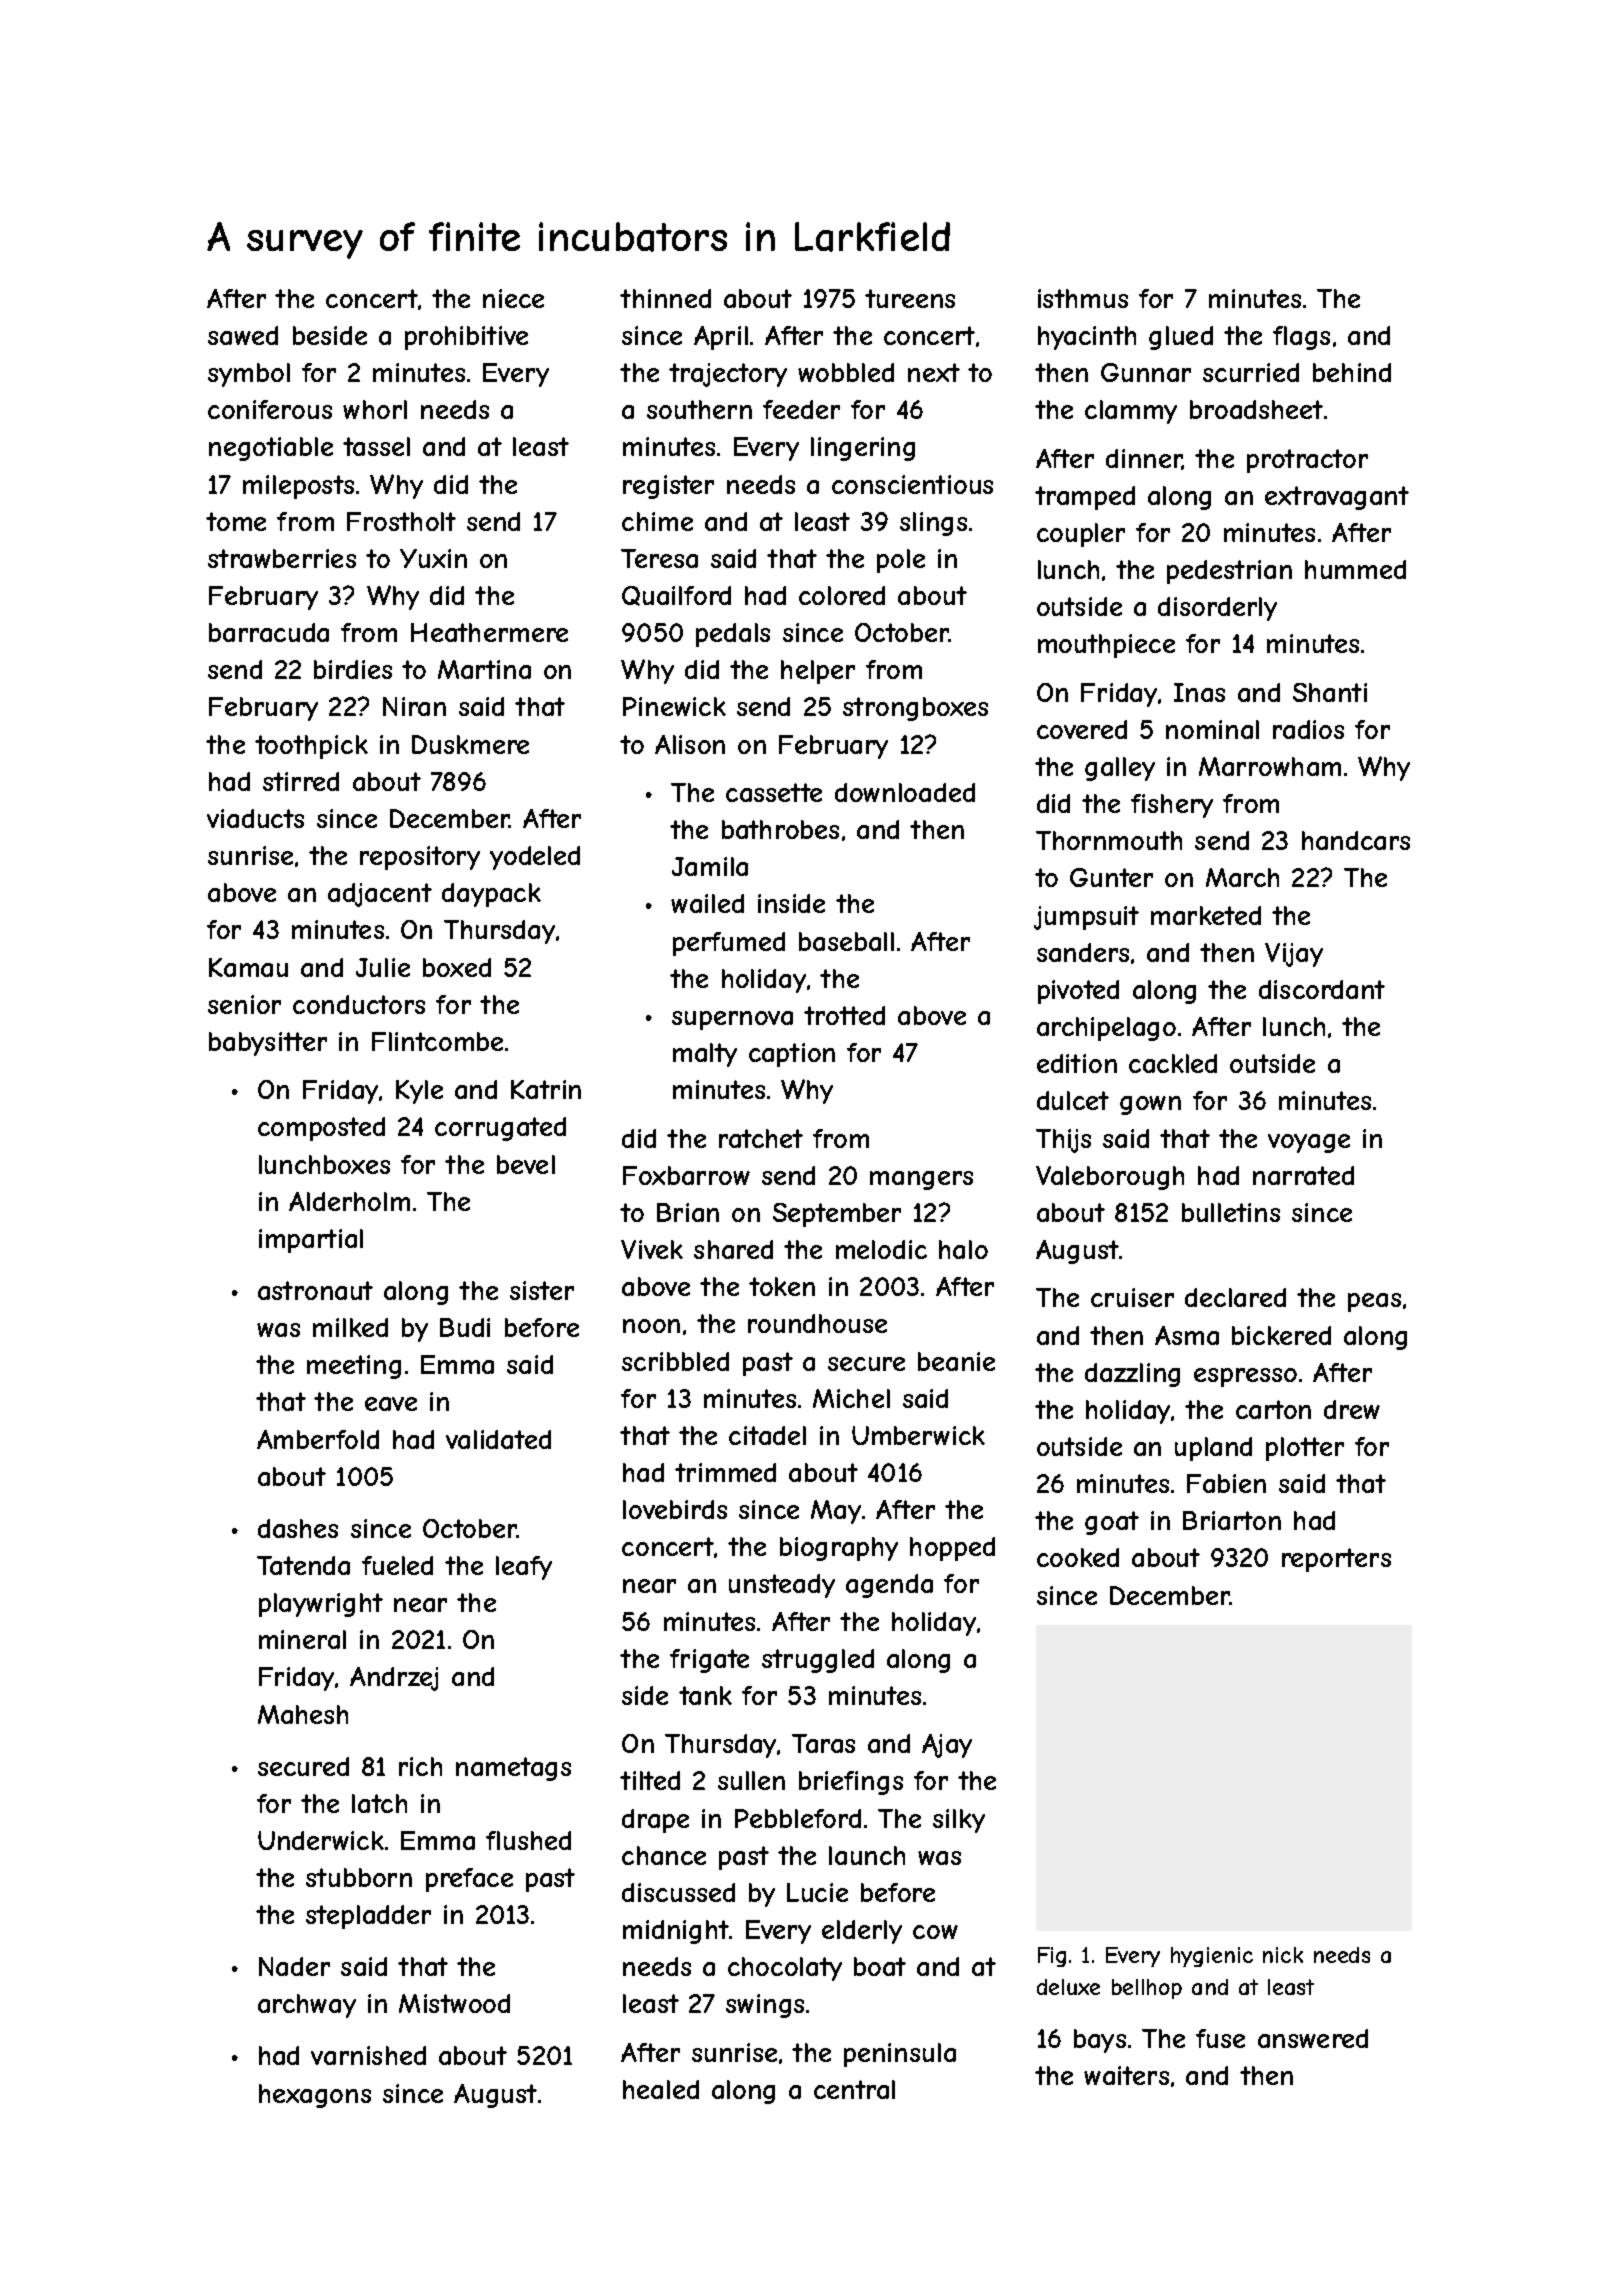  What do you see at coordinates (1336, 1560) in the screenshot?
I see `reporters` at bounding box center [1336, 1560].
